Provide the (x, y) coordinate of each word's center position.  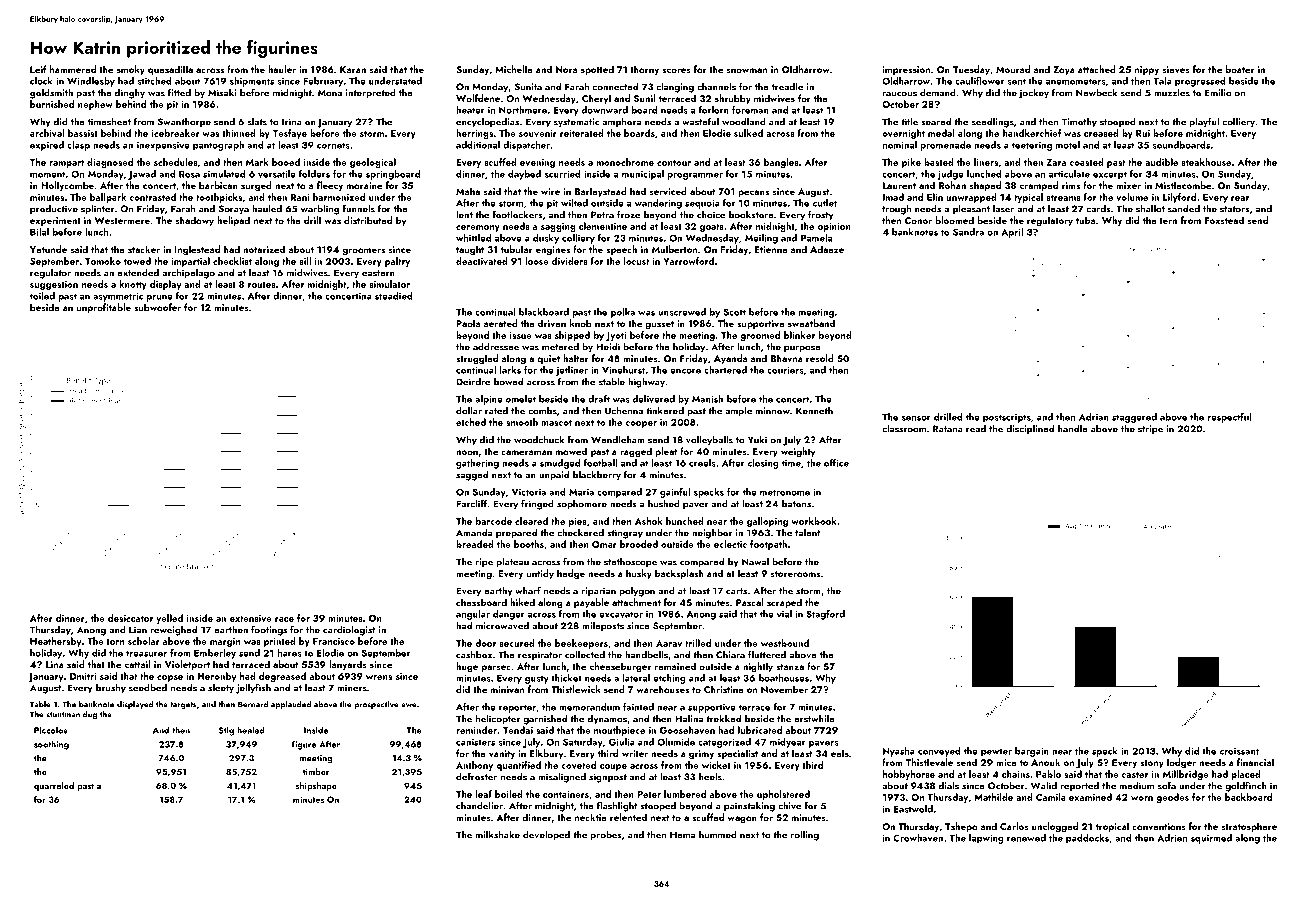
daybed (524, 175)
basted (939, 162)
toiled (42, 296)
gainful (675, 493)
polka (623, 313)
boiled (509, 794)
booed (286, 162)
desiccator (130, 618)
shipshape (316, 786)
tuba (1085, 220)
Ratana (948, 429)
